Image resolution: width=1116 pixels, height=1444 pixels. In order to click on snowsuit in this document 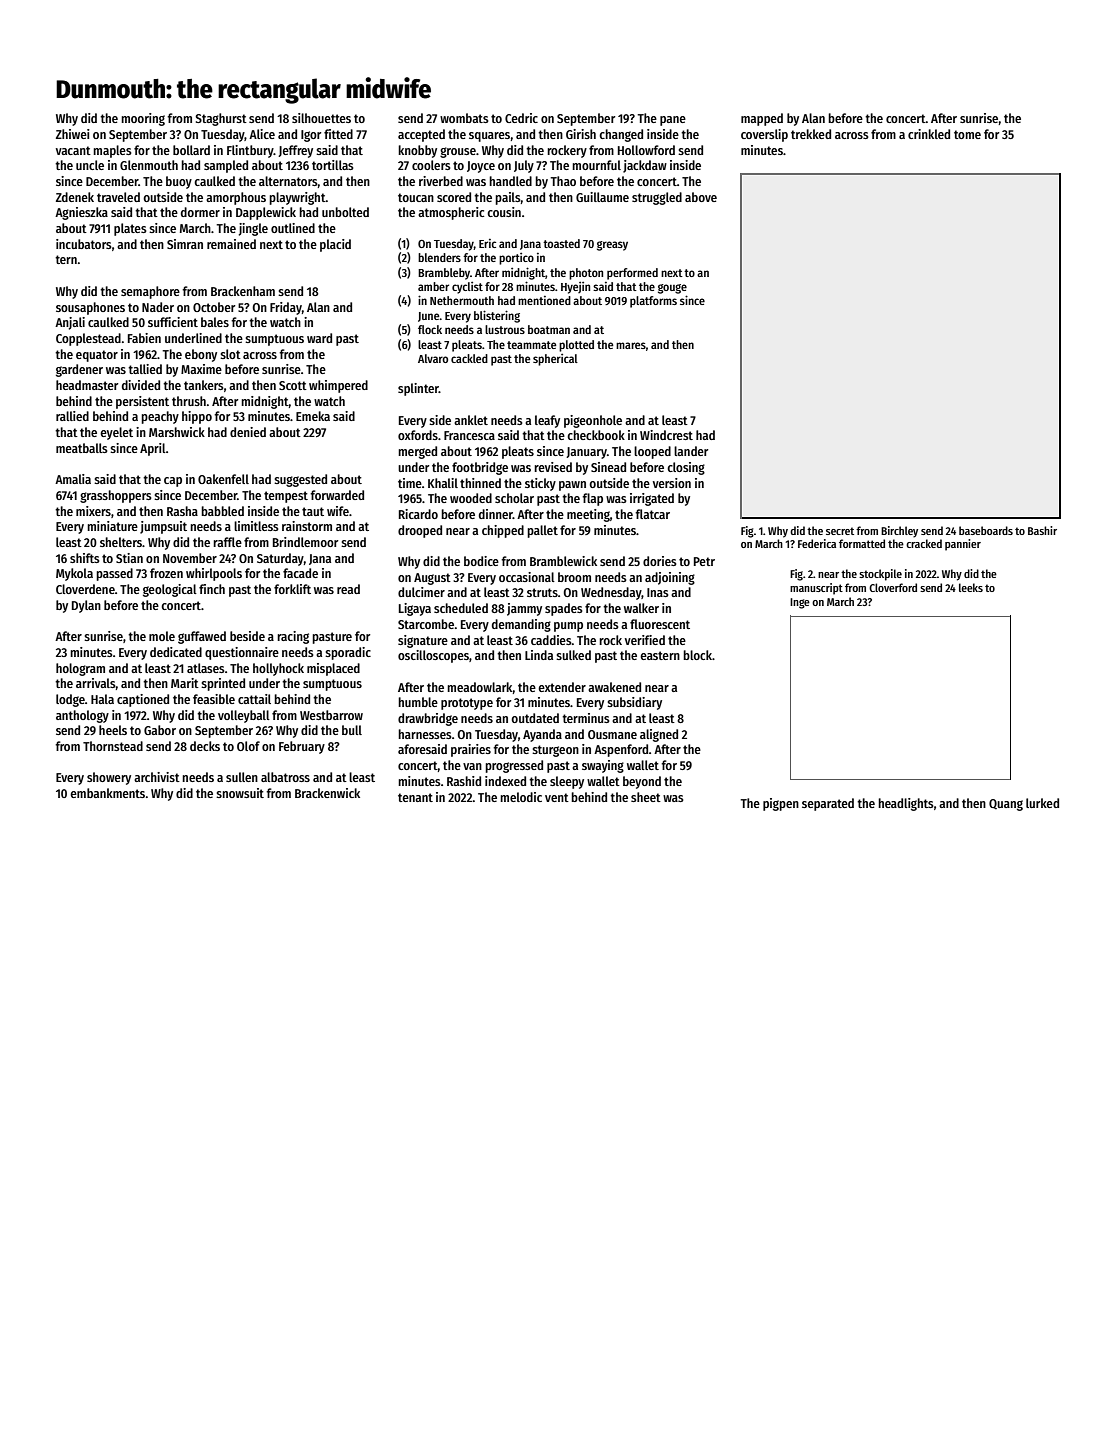, I will do `click(240, 793)`.
